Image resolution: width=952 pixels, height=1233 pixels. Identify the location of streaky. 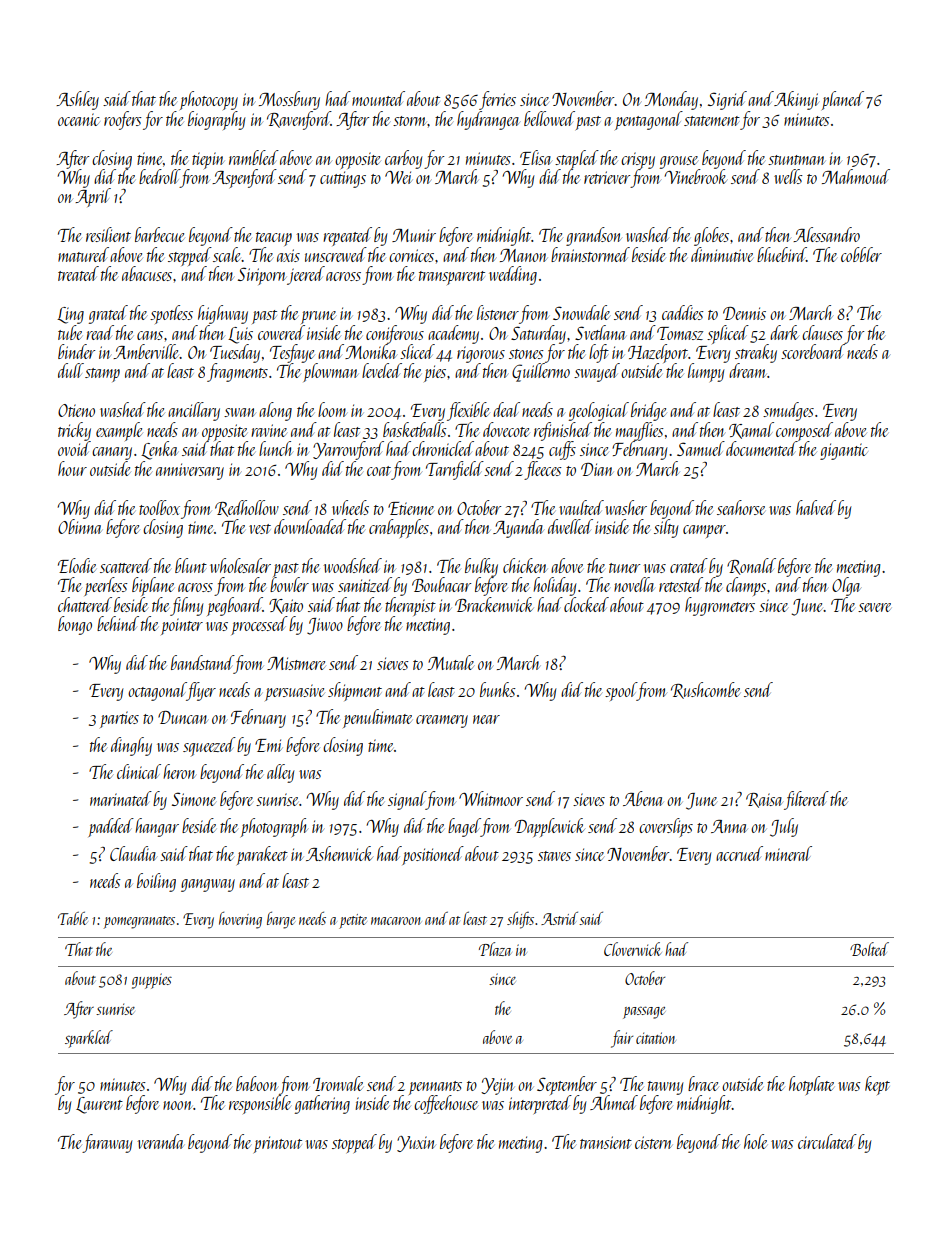
(756, 353).
